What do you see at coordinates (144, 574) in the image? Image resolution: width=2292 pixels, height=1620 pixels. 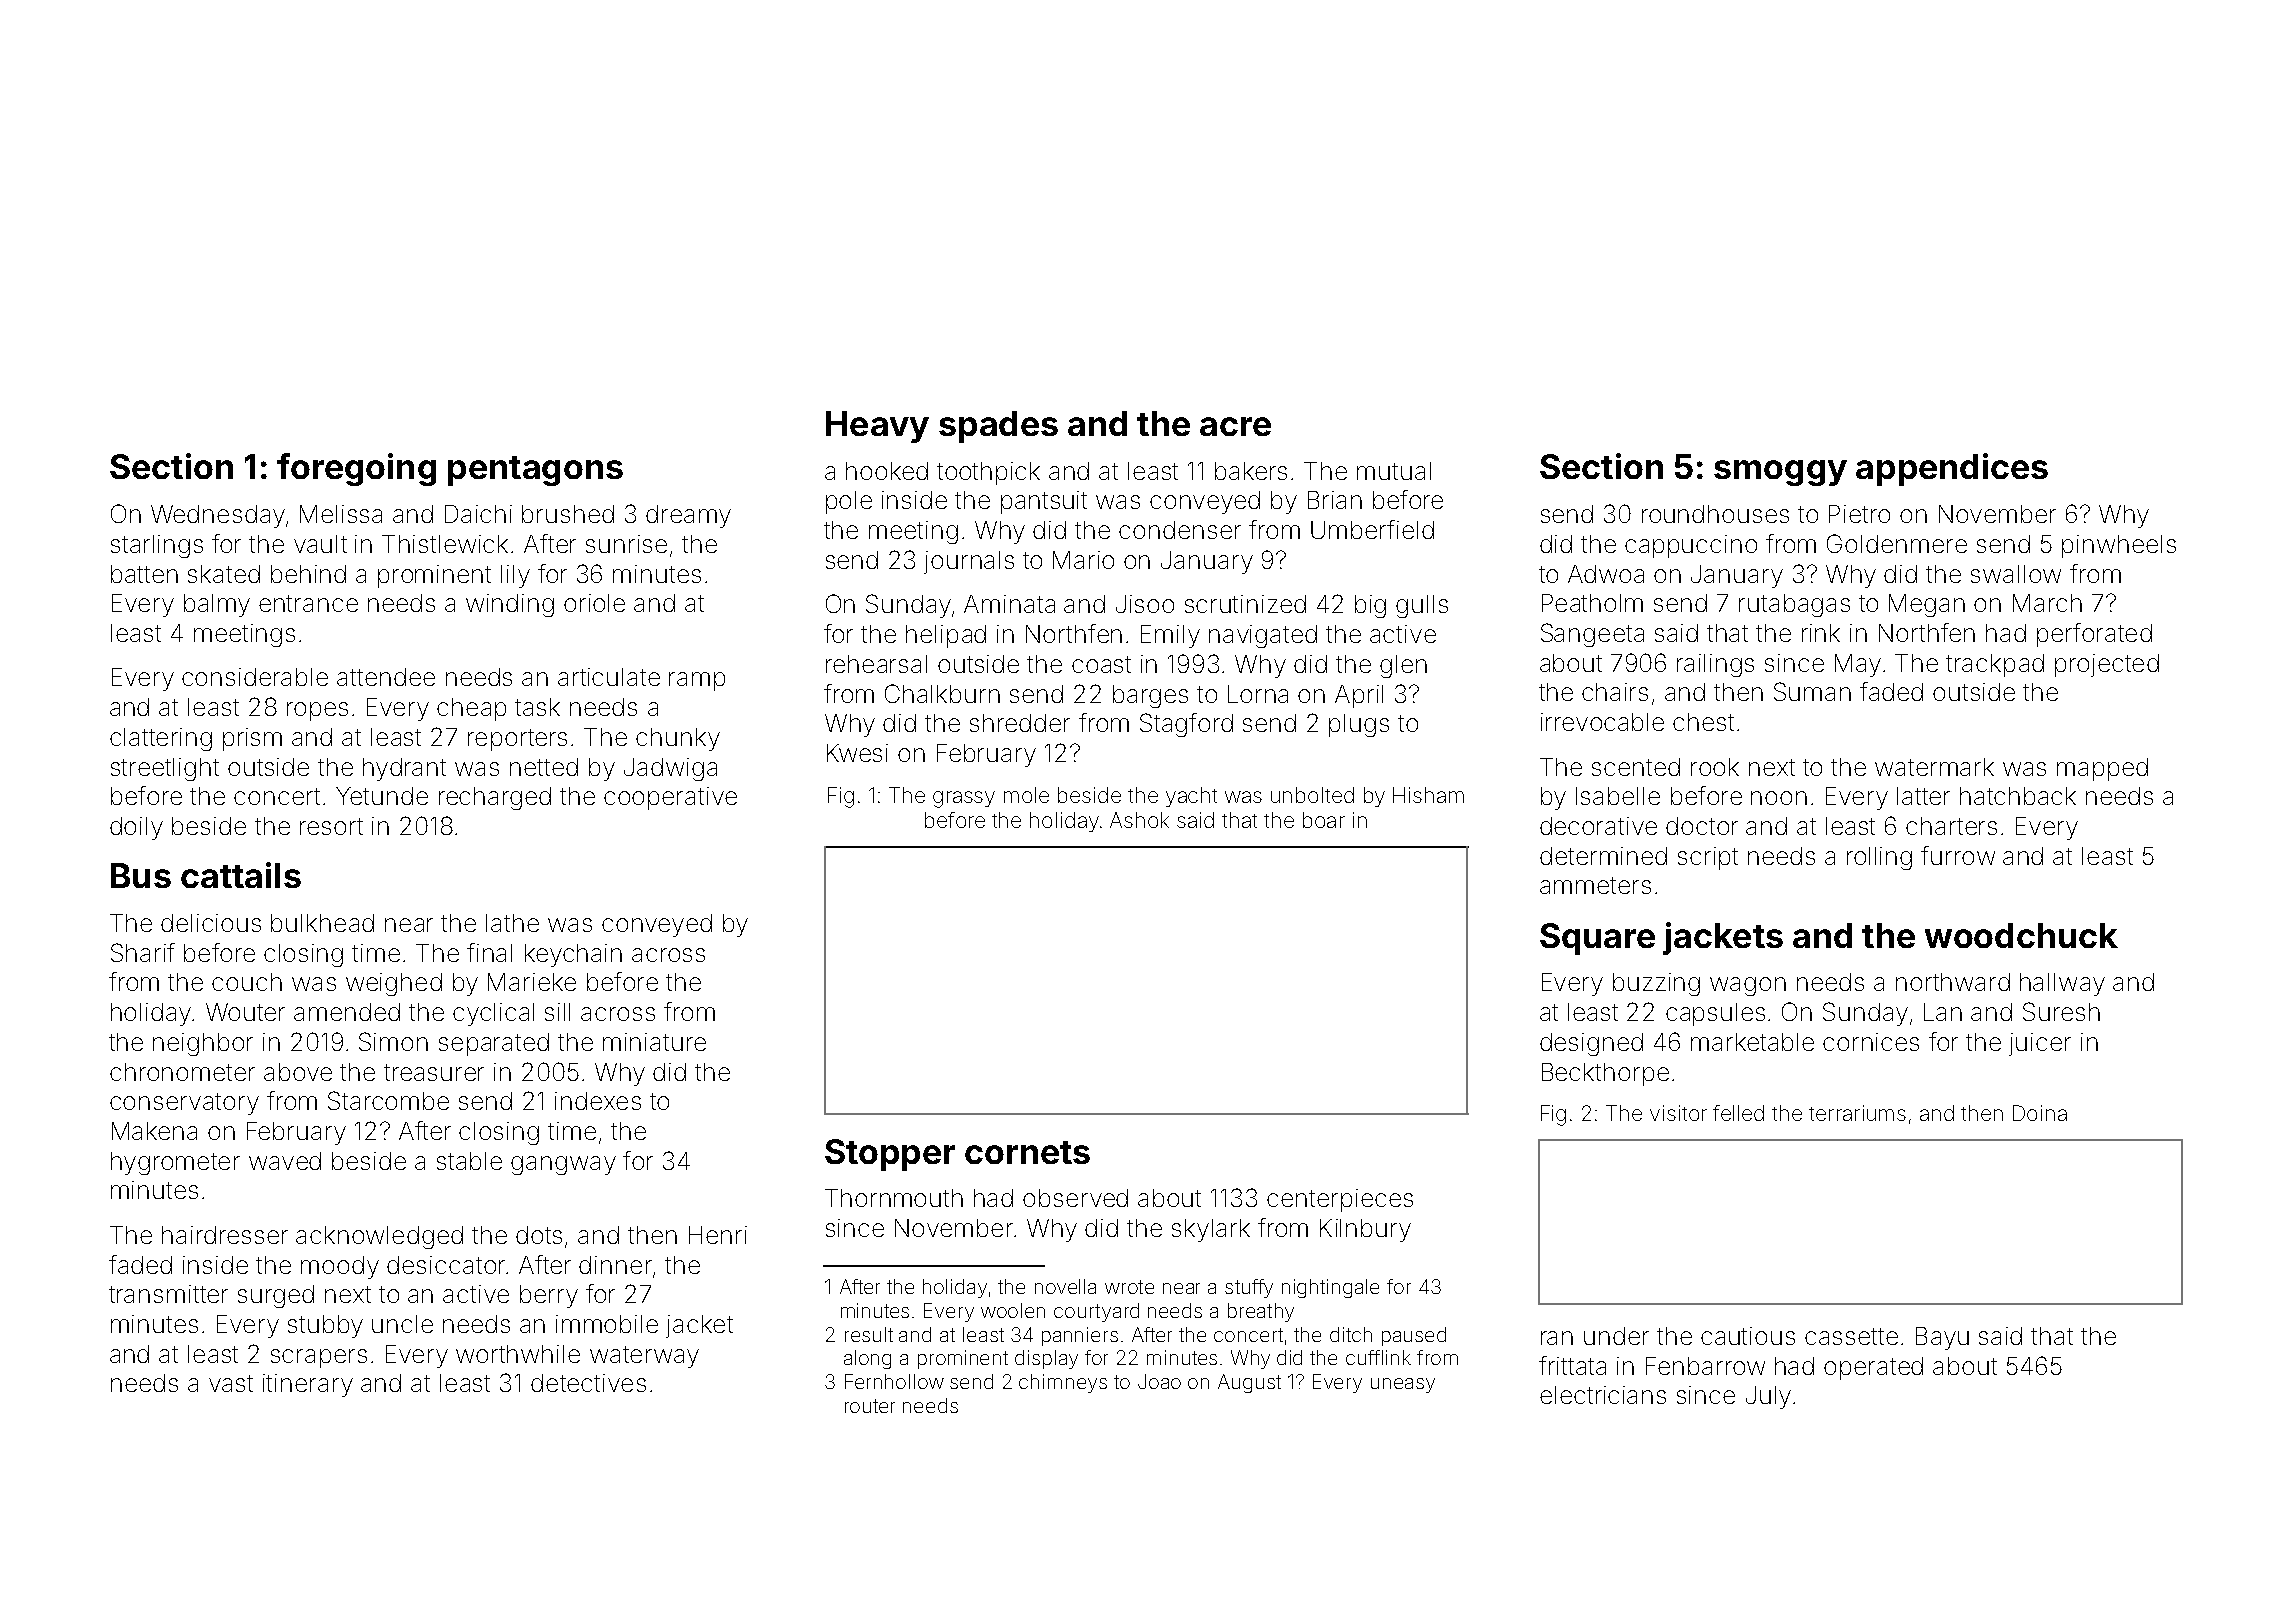 I see `batten` at bounding box center [144, 574].
